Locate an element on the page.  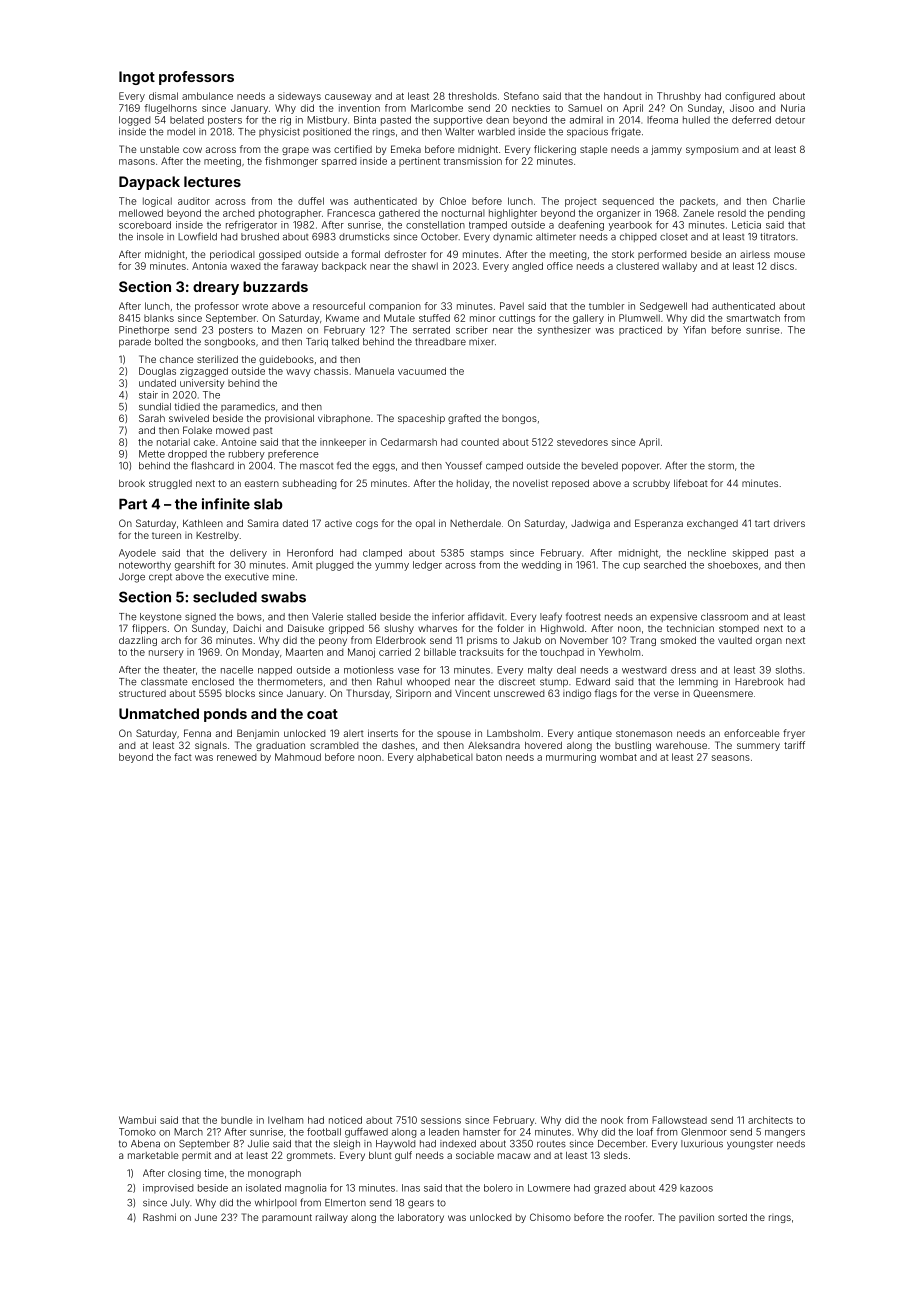
Stefano is located at coordinates (521, 96).
